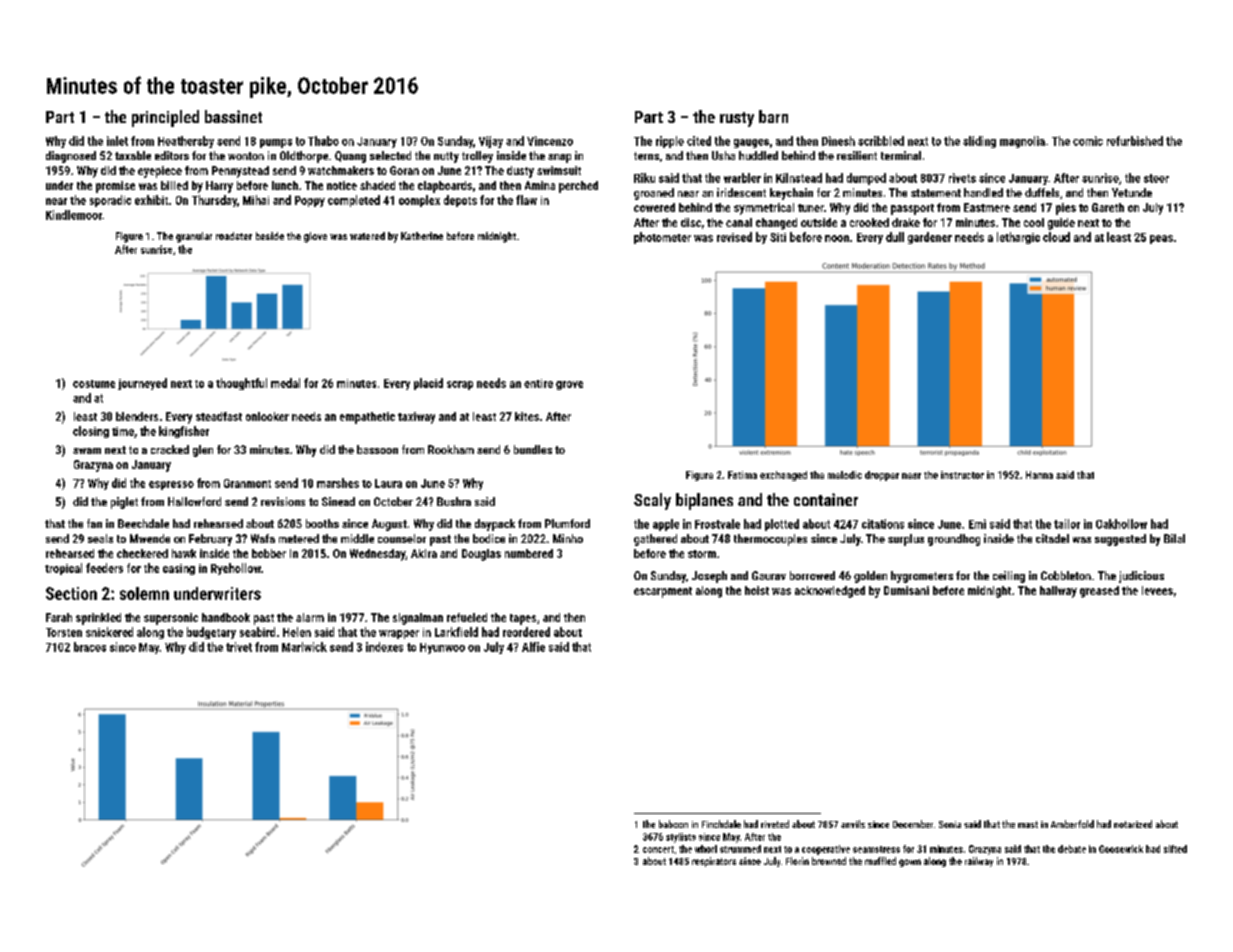  Describe the element at coordinates (94, 384) in the screenshot. I see `costume` at that location.
